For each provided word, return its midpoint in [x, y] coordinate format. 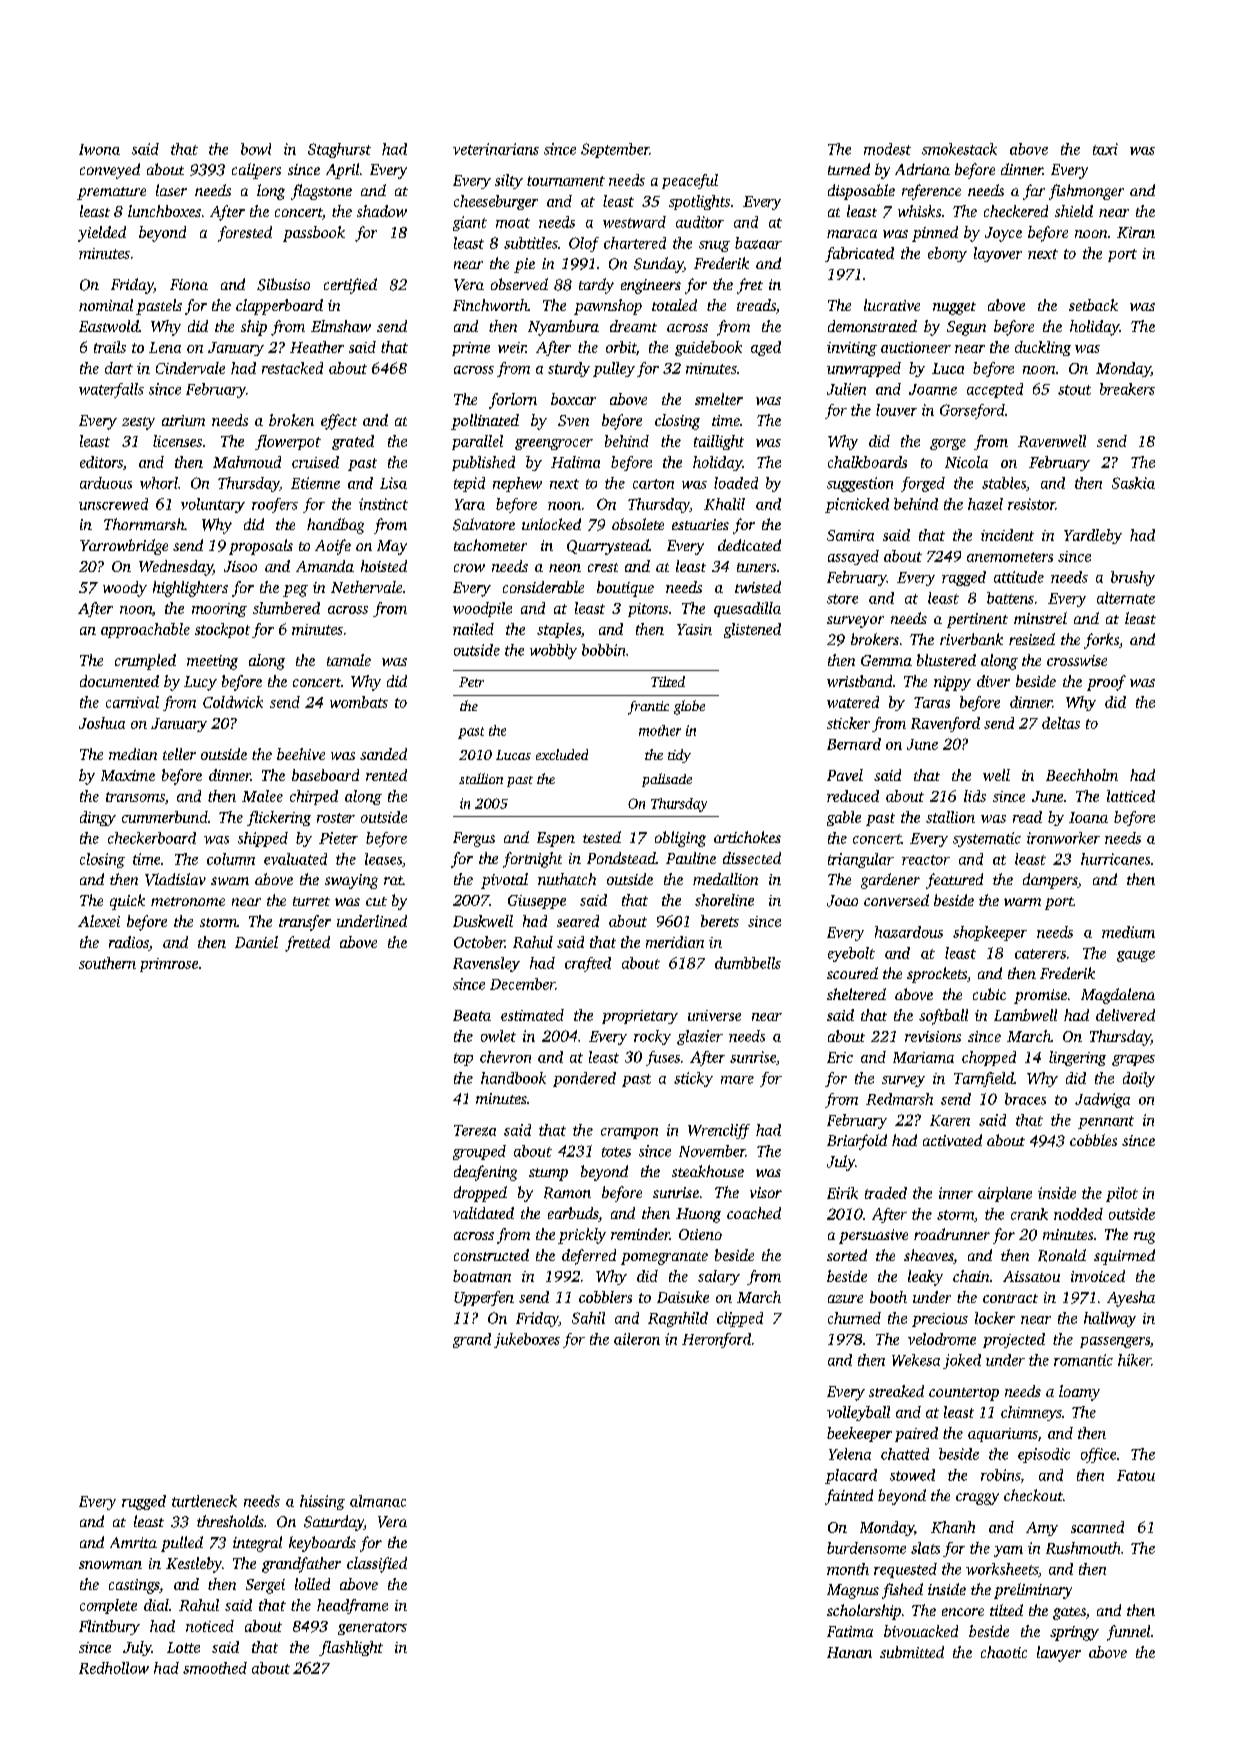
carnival [132, 702]
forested [245, 234]
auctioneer [916, 347]
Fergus [474, 839]
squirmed [1124, 1257]
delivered [1125, 1015]
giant [470, 223]
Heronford [716, 1340]
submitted [912, 1652]
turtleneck [204, 1501]
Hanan [849, 1652]
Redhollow [114, 1668]
